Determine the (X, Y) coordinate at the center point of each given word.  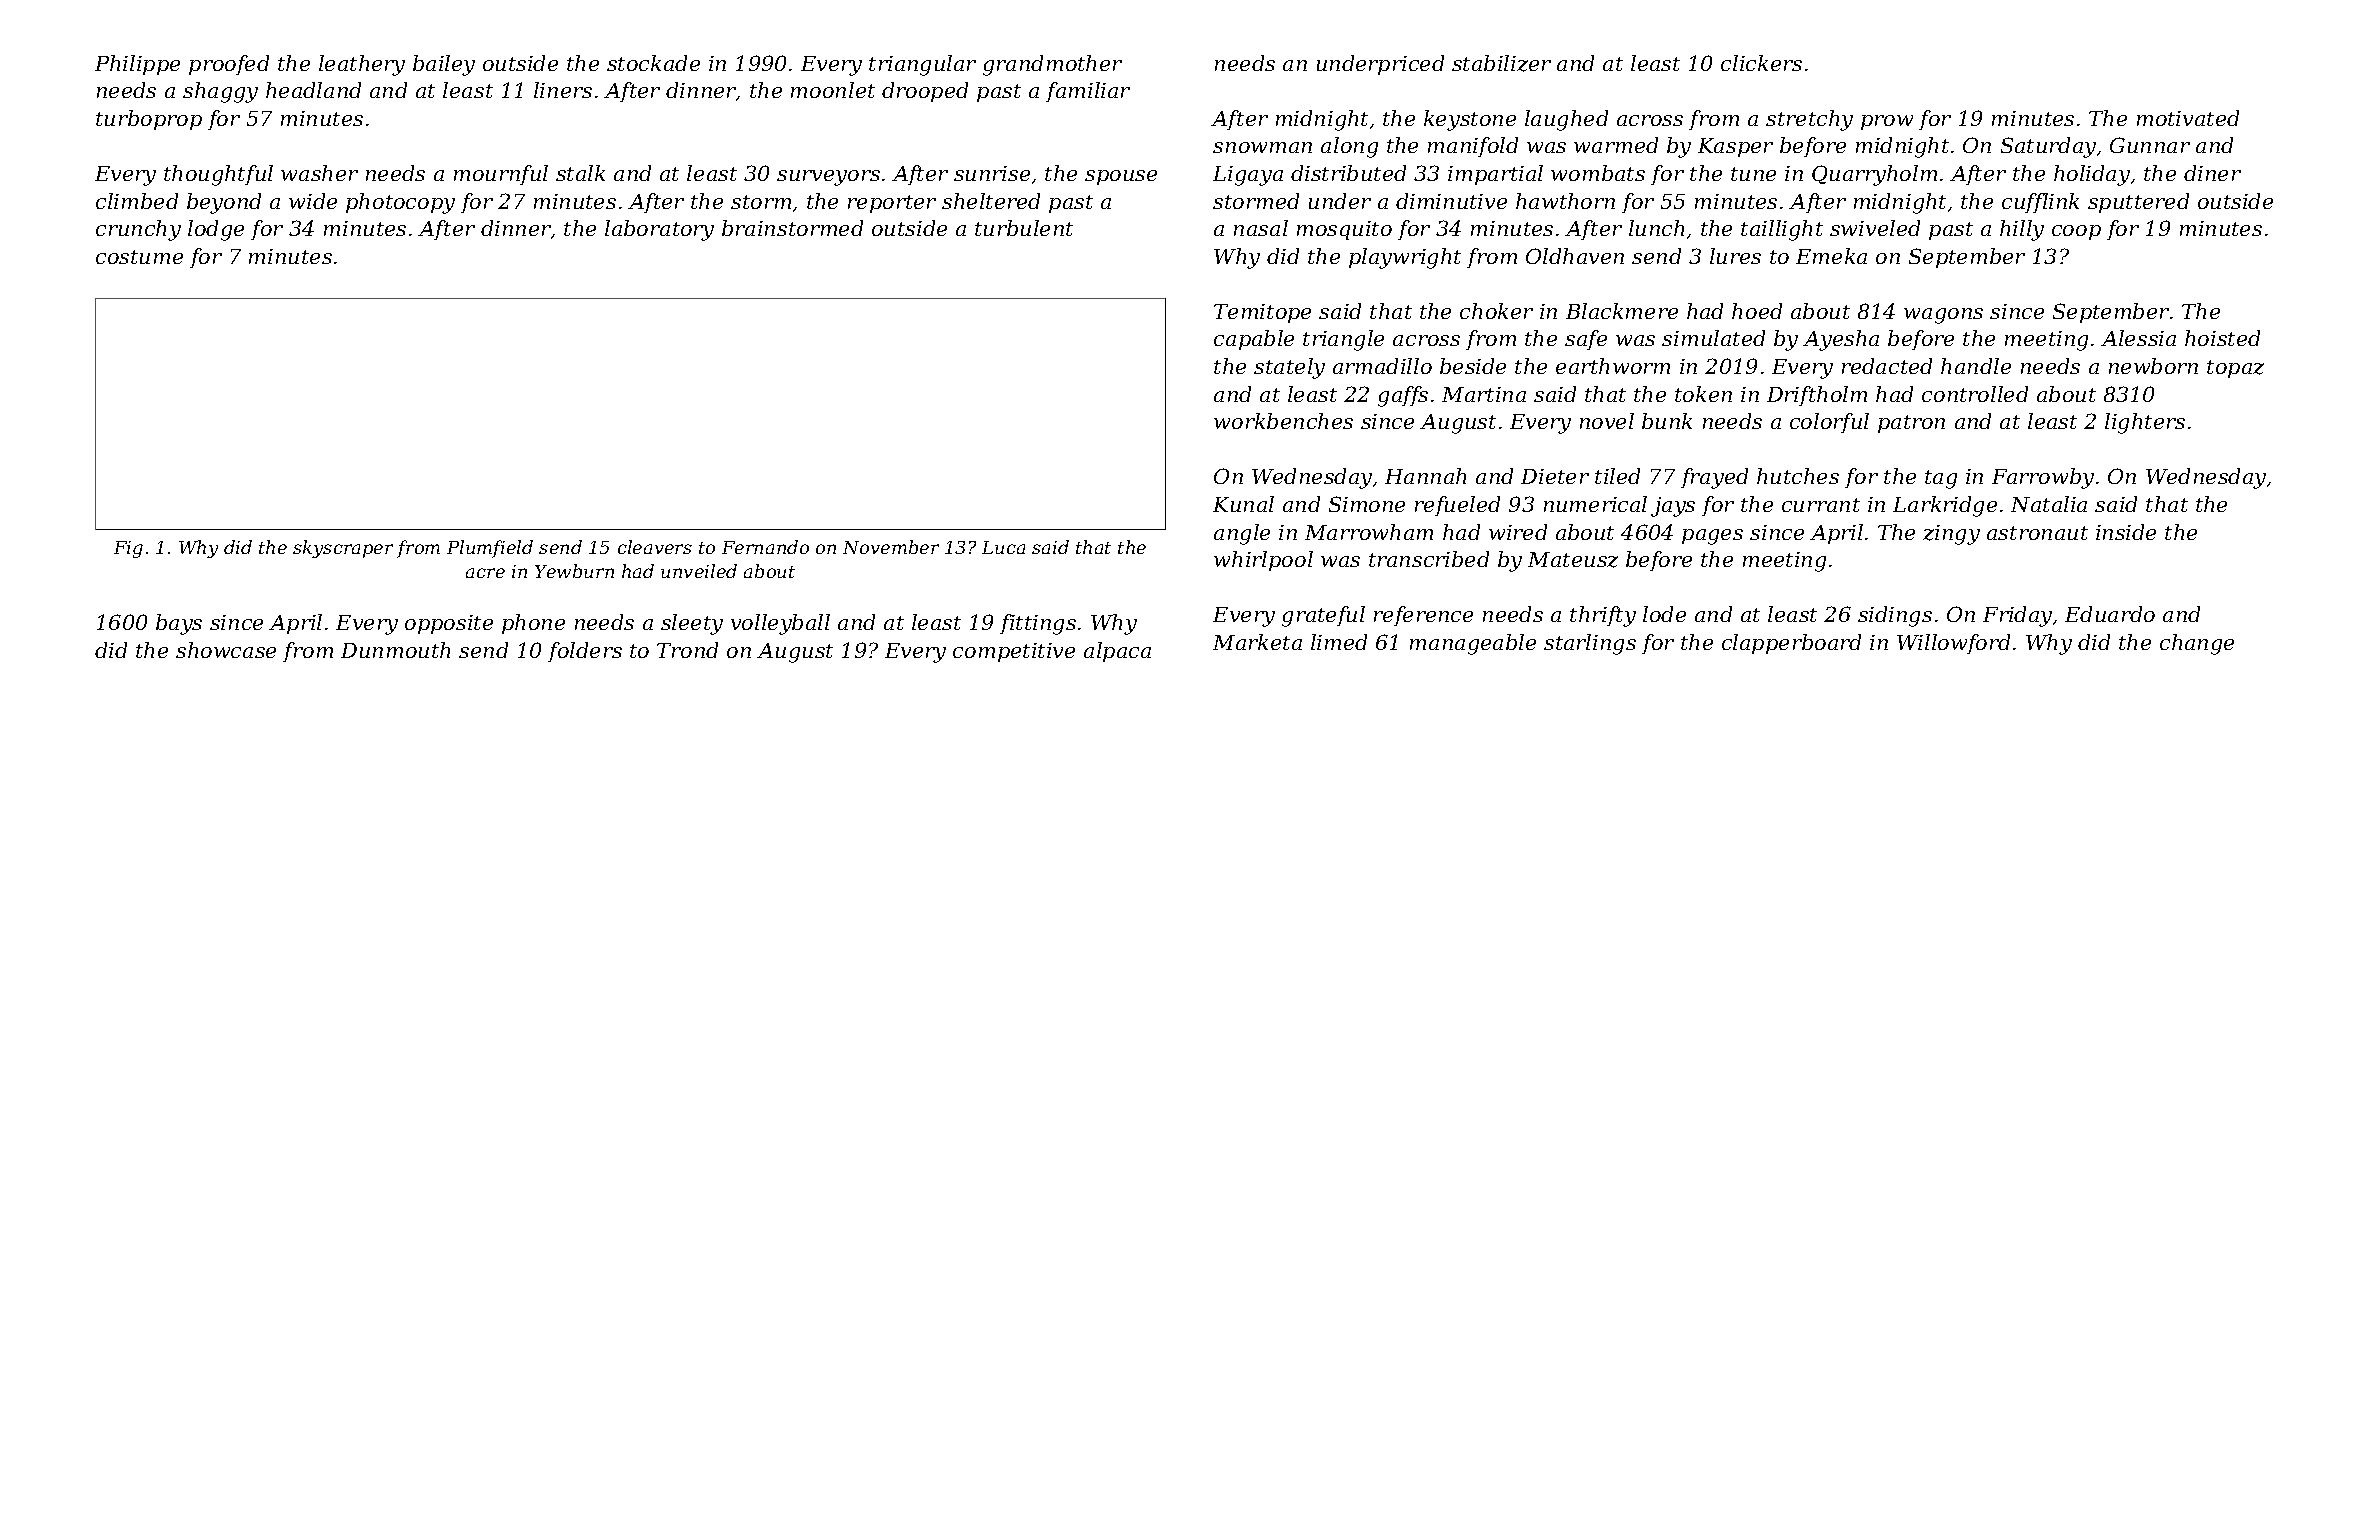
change (2197, 644)
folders (585, 652)
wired (1518, 532)
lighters (2145, 423)
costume (139, 257)
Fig (128, 549)
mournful (501, 175)
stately (1289, 368)
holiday (2092, 175)
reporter (892, 204)
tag (1941, 479)
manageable (1473, 644)
